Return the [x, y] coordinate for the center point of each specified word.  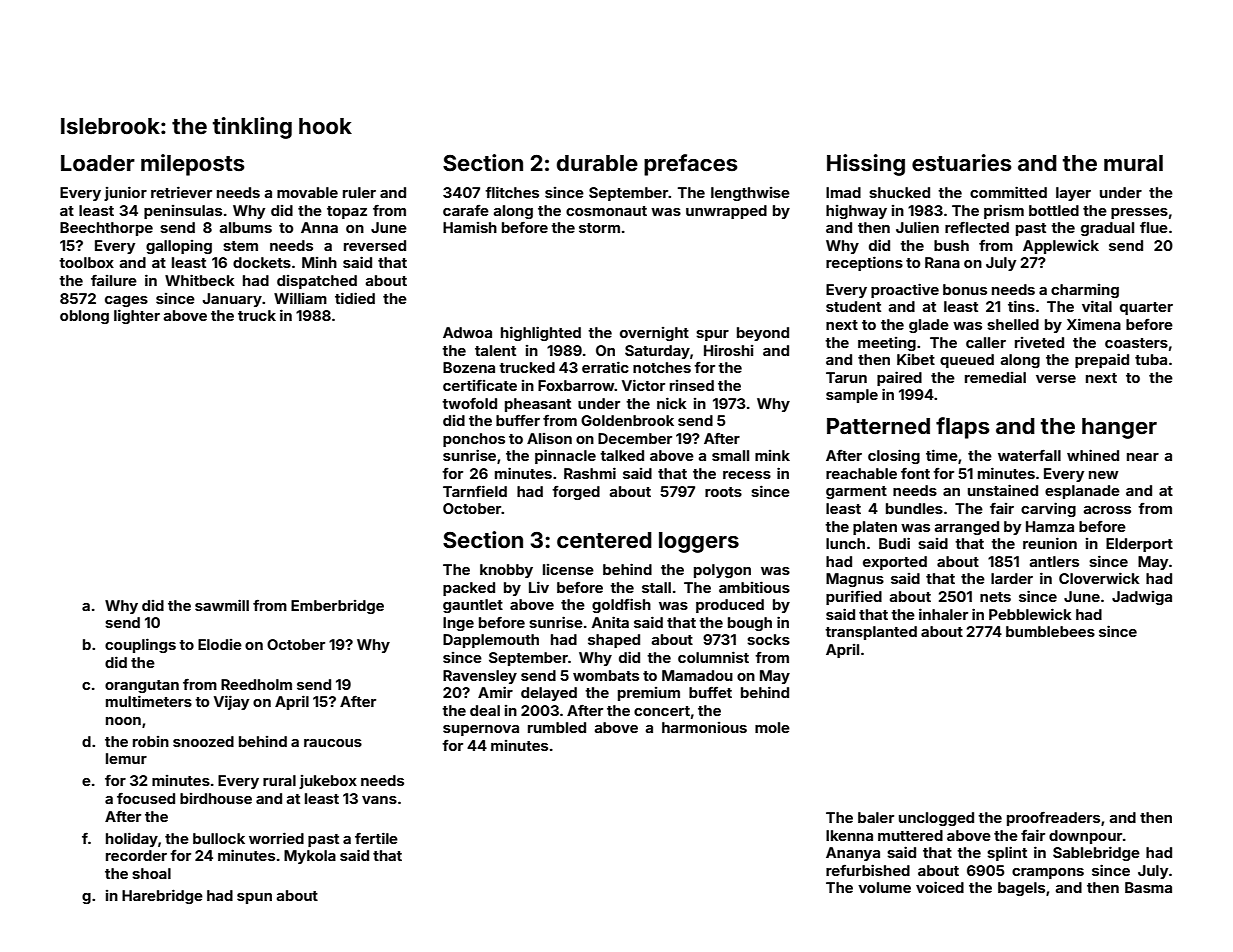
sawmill [222, 605]
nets [995, 597]
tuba [1151, 359]
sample [852, 396]
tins [1021, 306]
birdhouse [216, 798]
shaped [614, 641]
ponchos [474, 440]
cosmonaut [606, 211]
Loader [98, 163]
